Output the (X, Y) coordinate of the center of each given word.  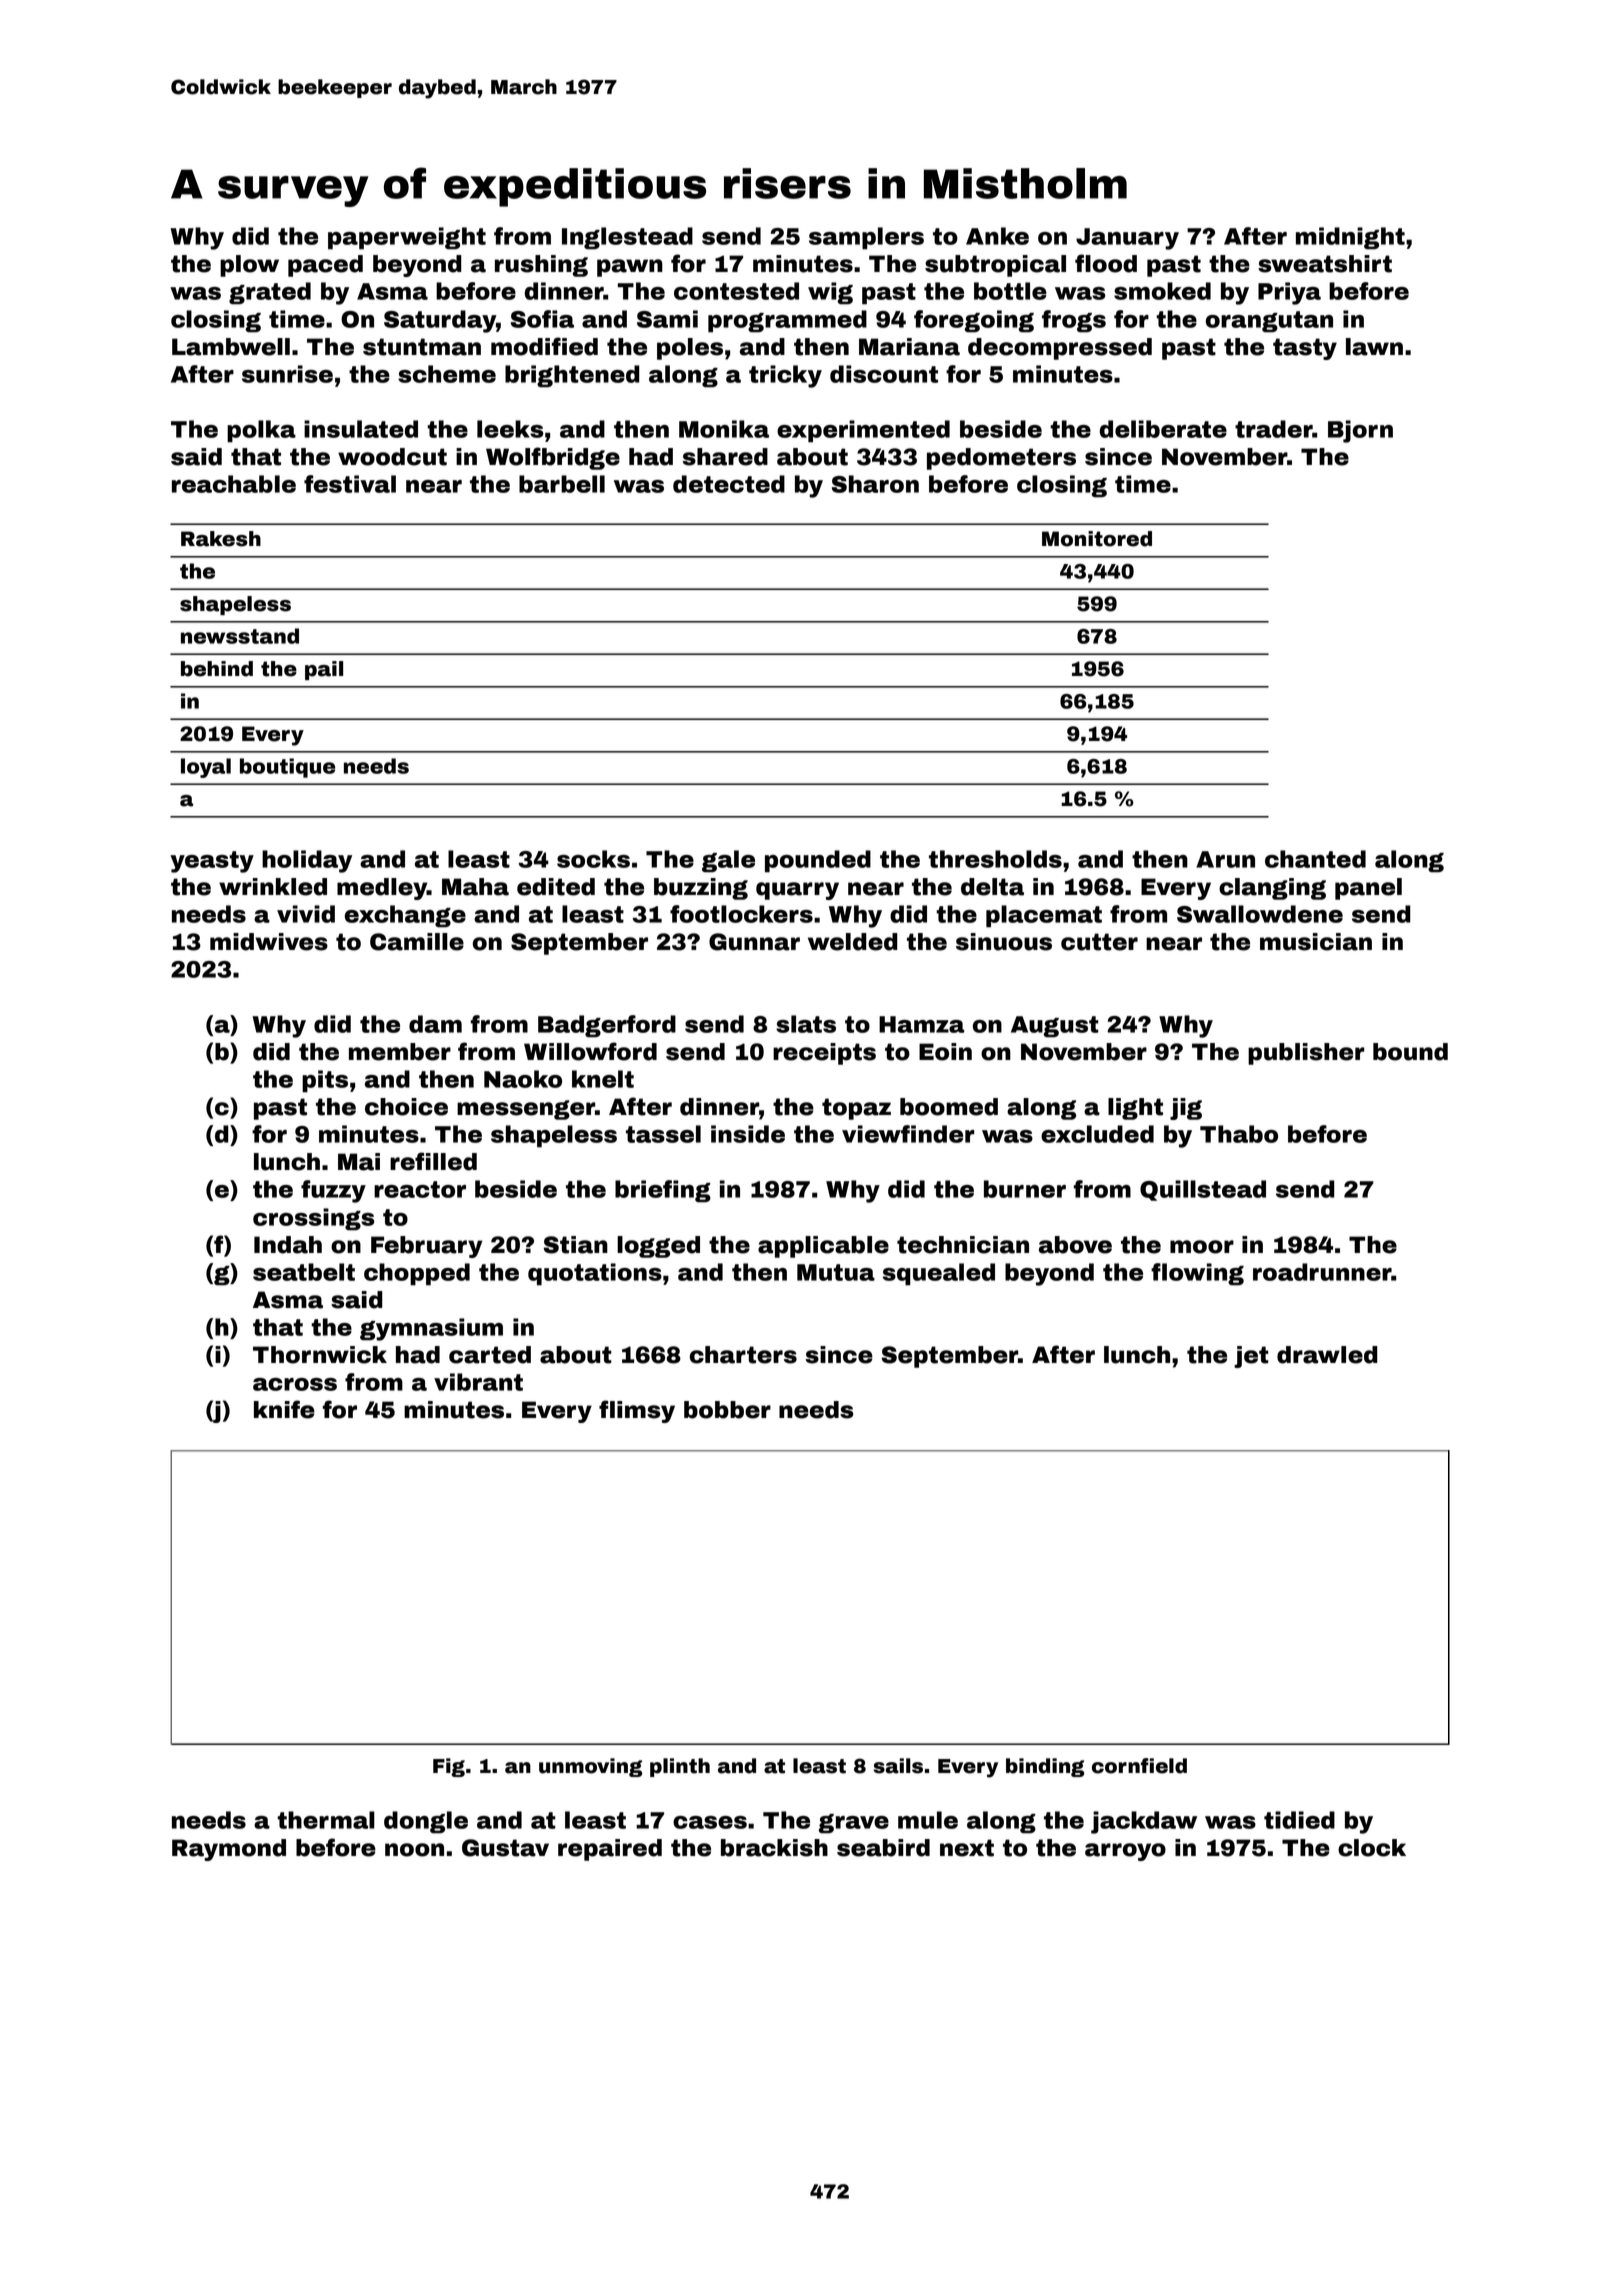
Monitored (1097, 539)
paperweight (407, 238)
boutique (287, 768)
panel (1368, 889)
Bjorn (1360, 431)
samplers (866, 238)
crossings (313, 1219)
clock (1372, 1848)
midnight (1350, 238)
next (967, 1848)
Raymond (229, 1850)
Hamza (921, 1024)
